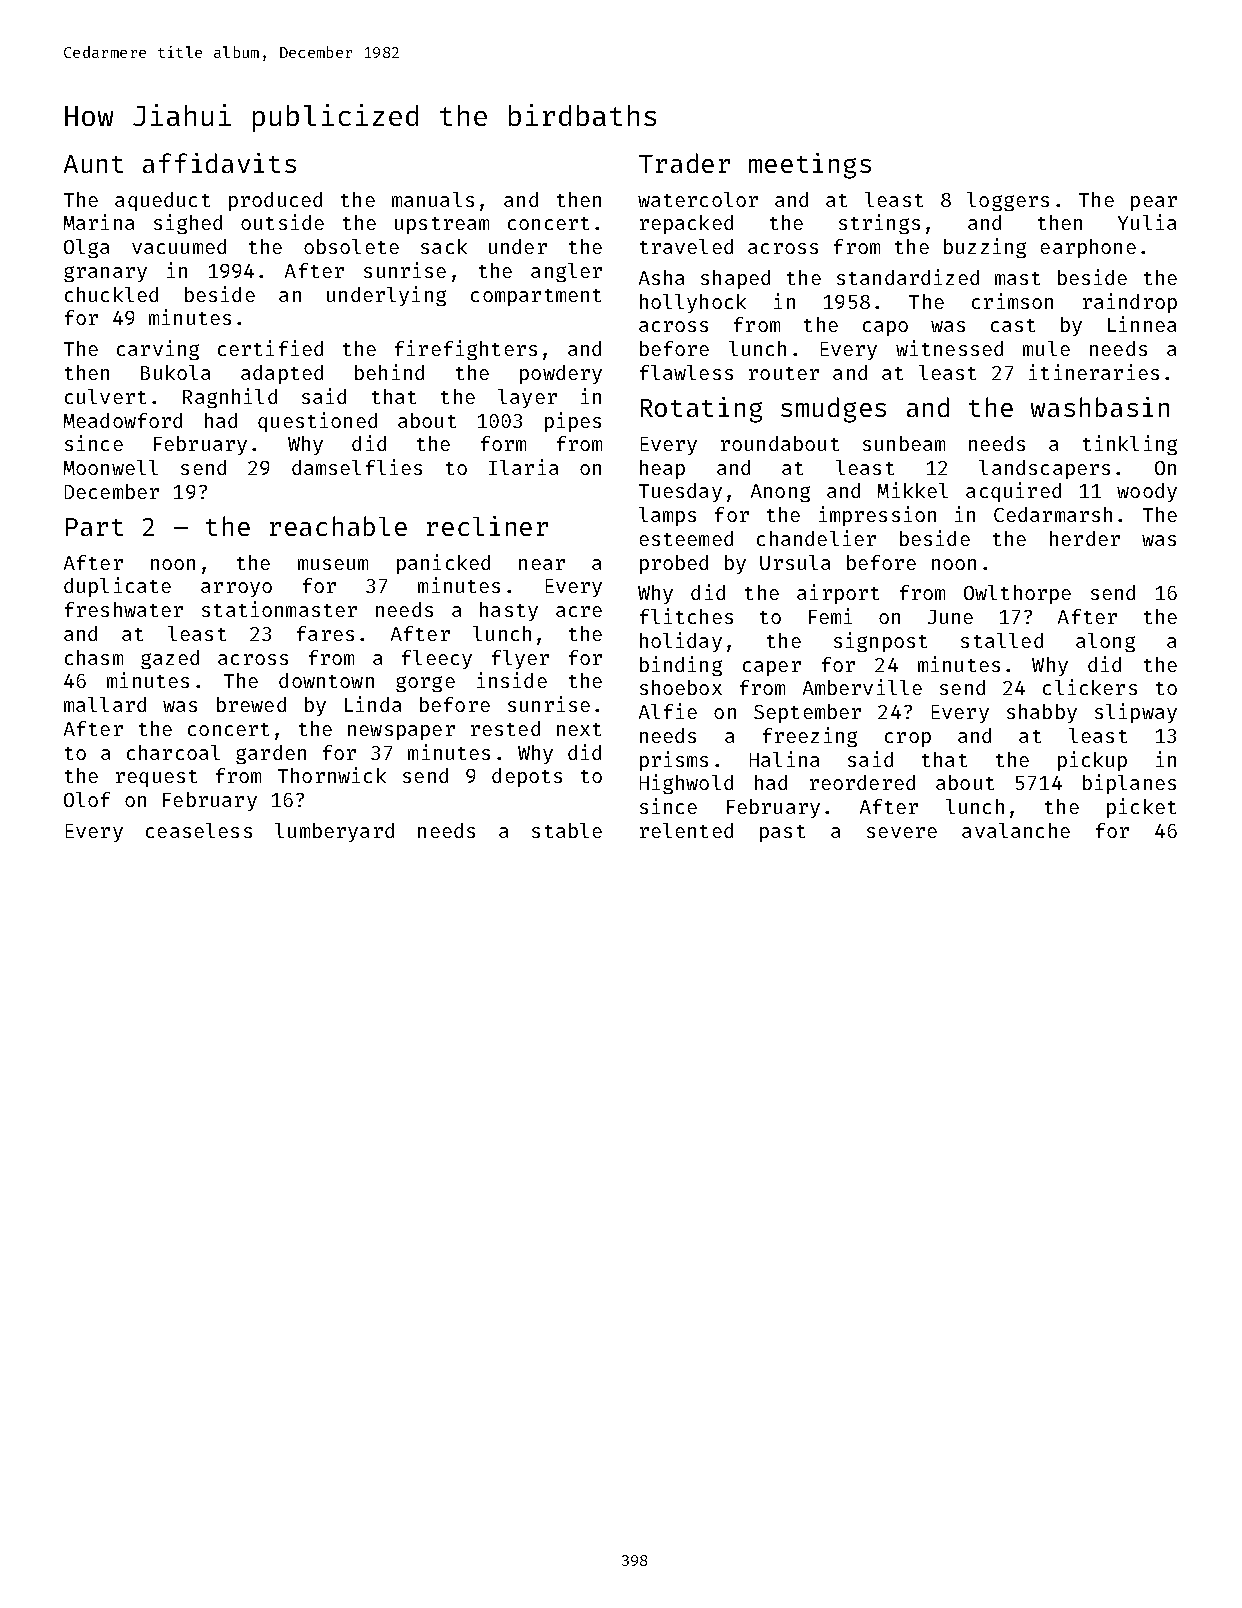 The height and width of the page is (1608, 1242). What do you see at coordinates (908, 739) in the page?
I see `crop` at bounding box center [908, 739].
